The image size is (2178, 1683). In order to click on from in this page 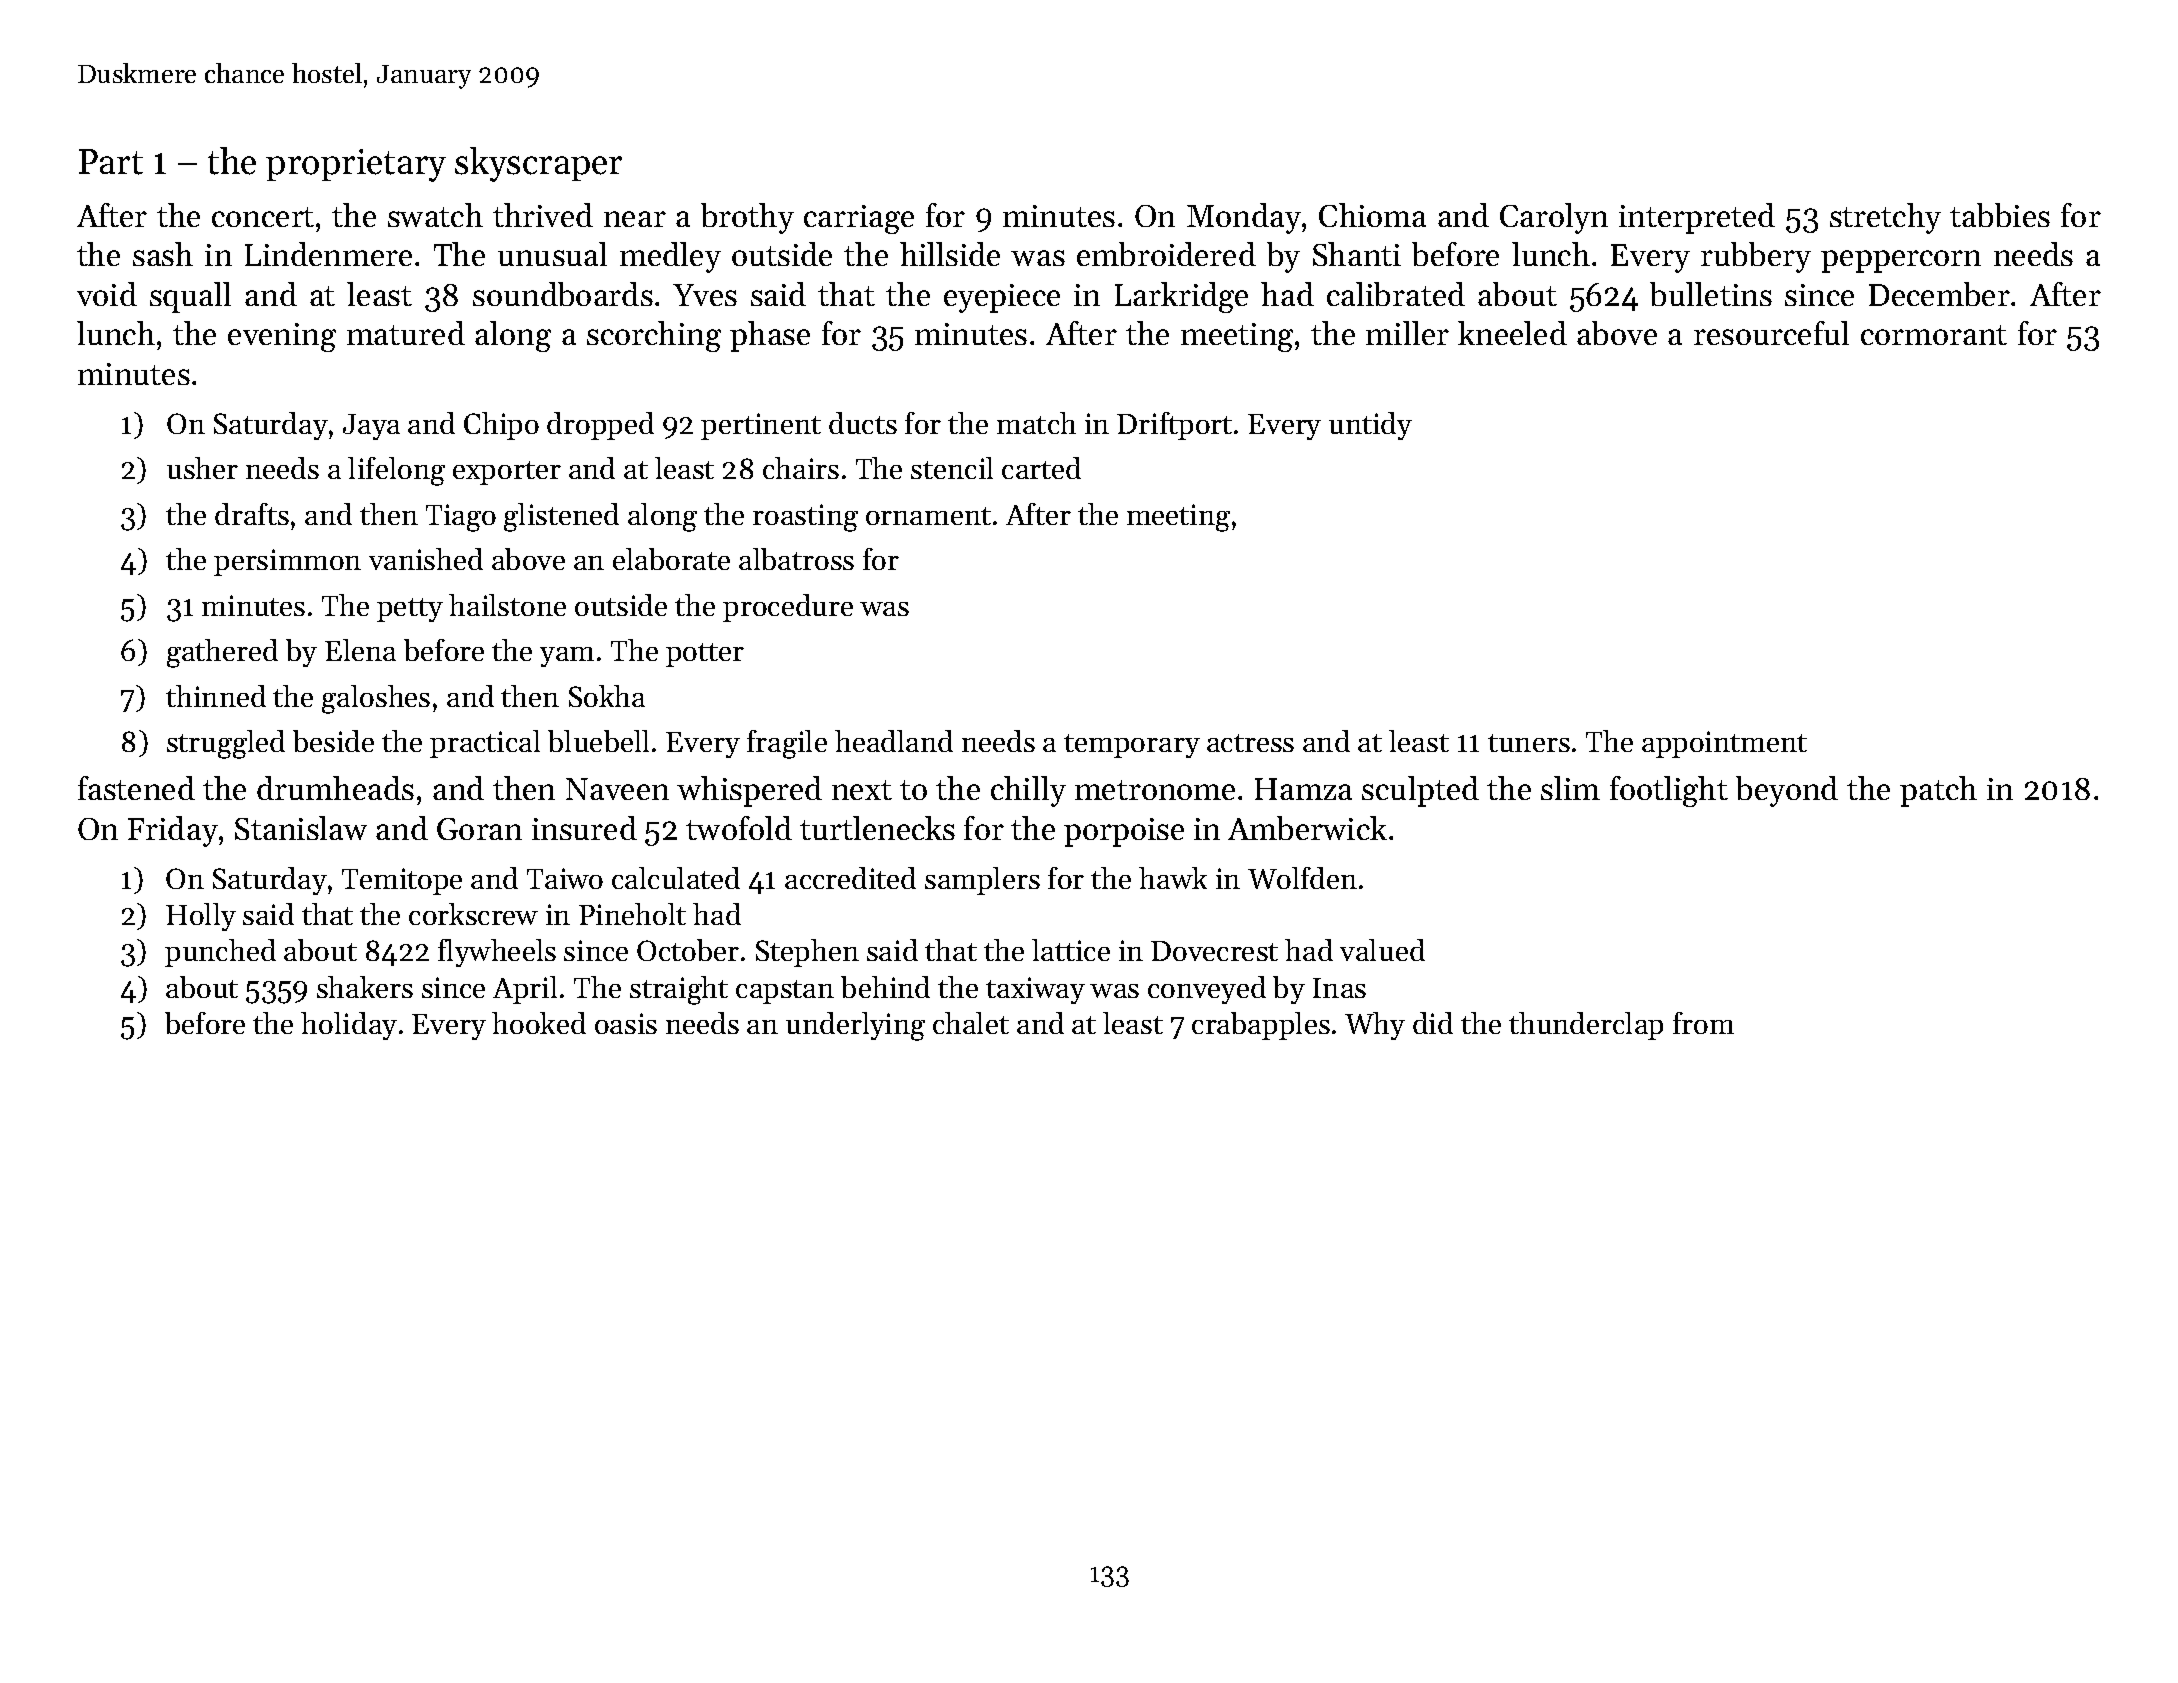, I will do `click(1703, 1023)`.
